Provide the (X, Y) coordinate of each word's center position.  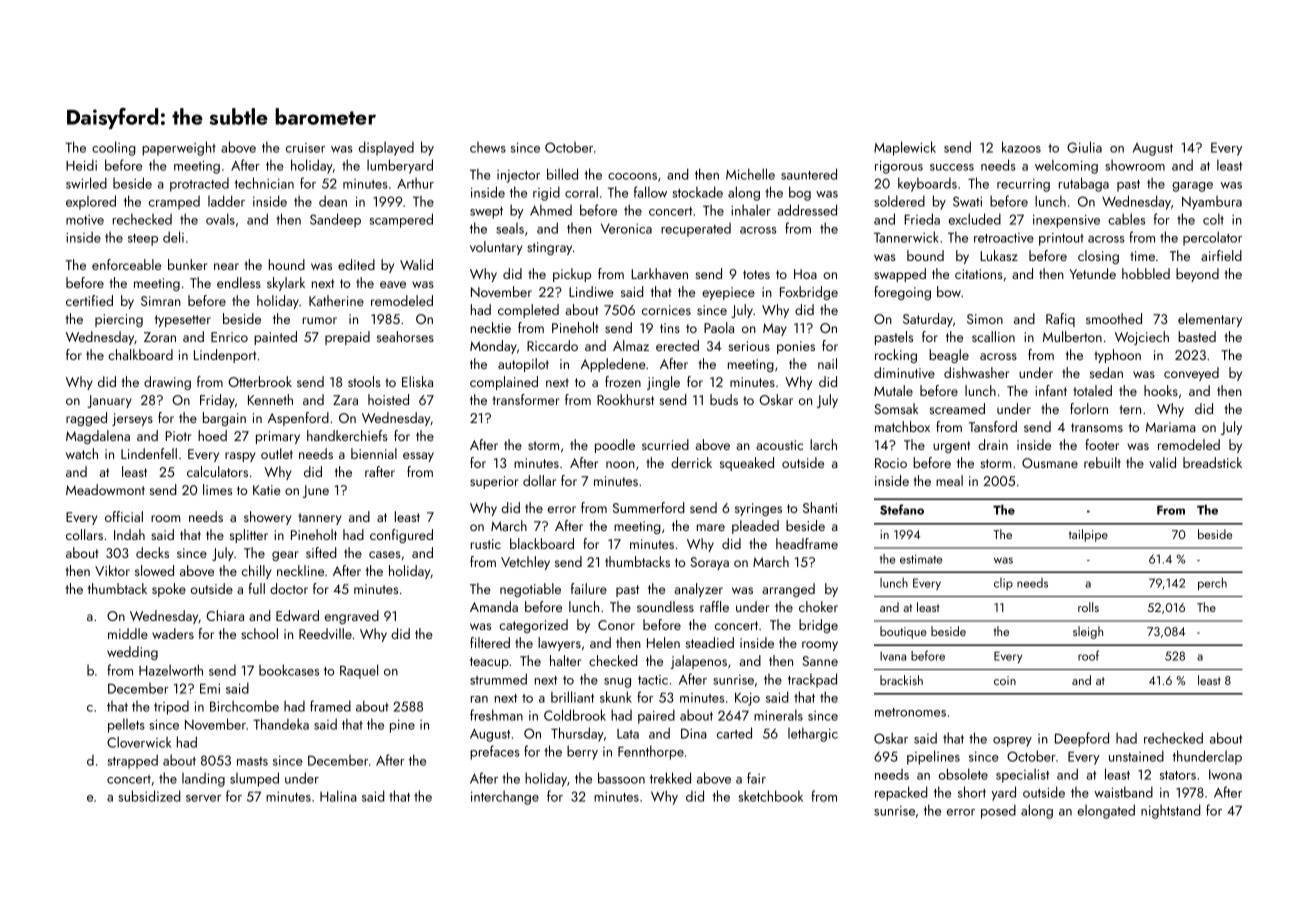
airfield (1221, 255)
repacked (901, 793)
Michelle (750, 174)
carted (734, 733)
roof (1088, 655)
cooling (113, 148)
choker (818, 606)
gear (285, 556)
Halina (338, 796)
